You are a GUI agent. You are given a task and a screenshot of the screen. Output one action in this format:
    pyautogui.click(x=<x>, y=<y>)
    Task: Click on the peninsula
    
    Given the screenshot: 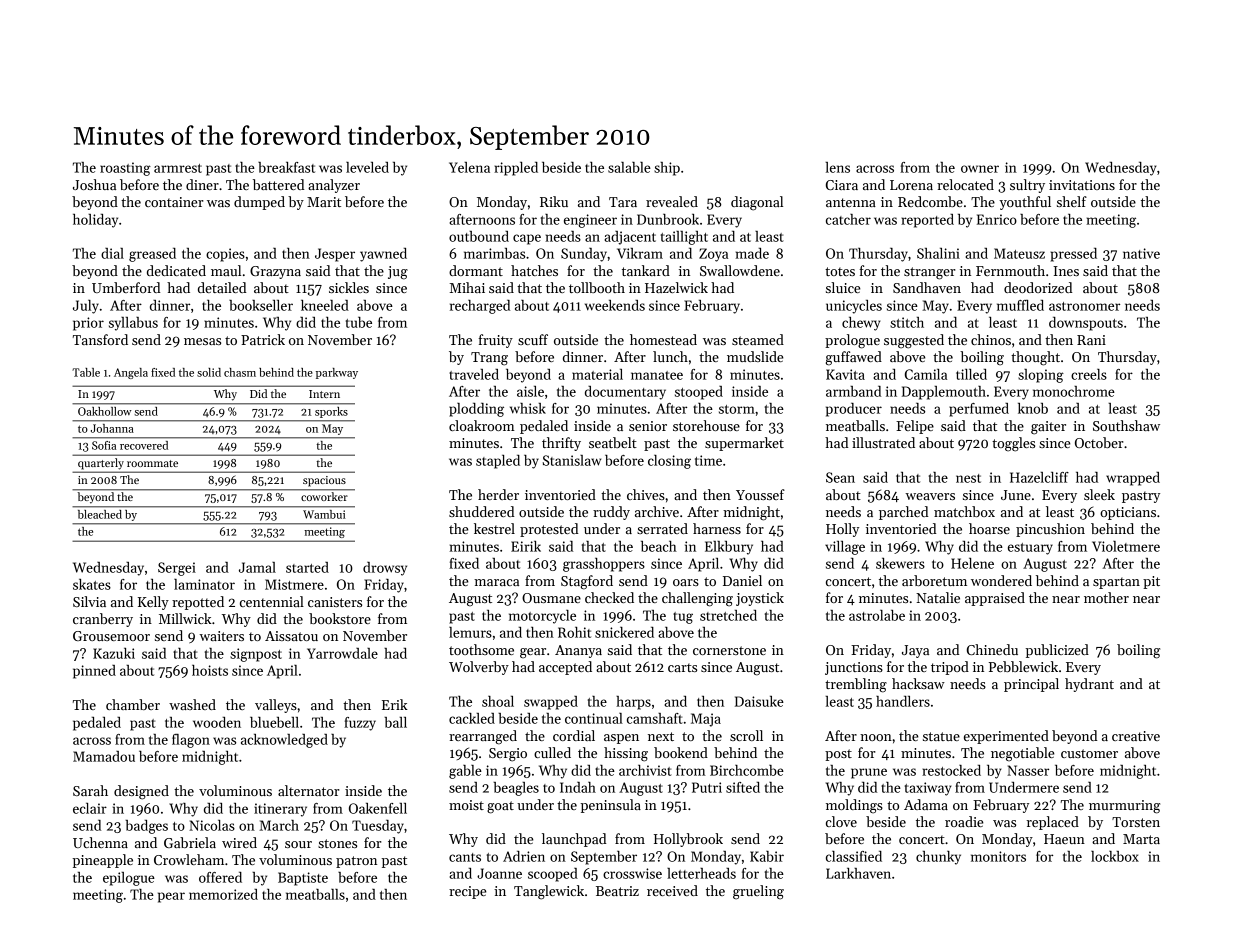 What is the action you would take?
    pyautogui.click(x=611, y=806)
